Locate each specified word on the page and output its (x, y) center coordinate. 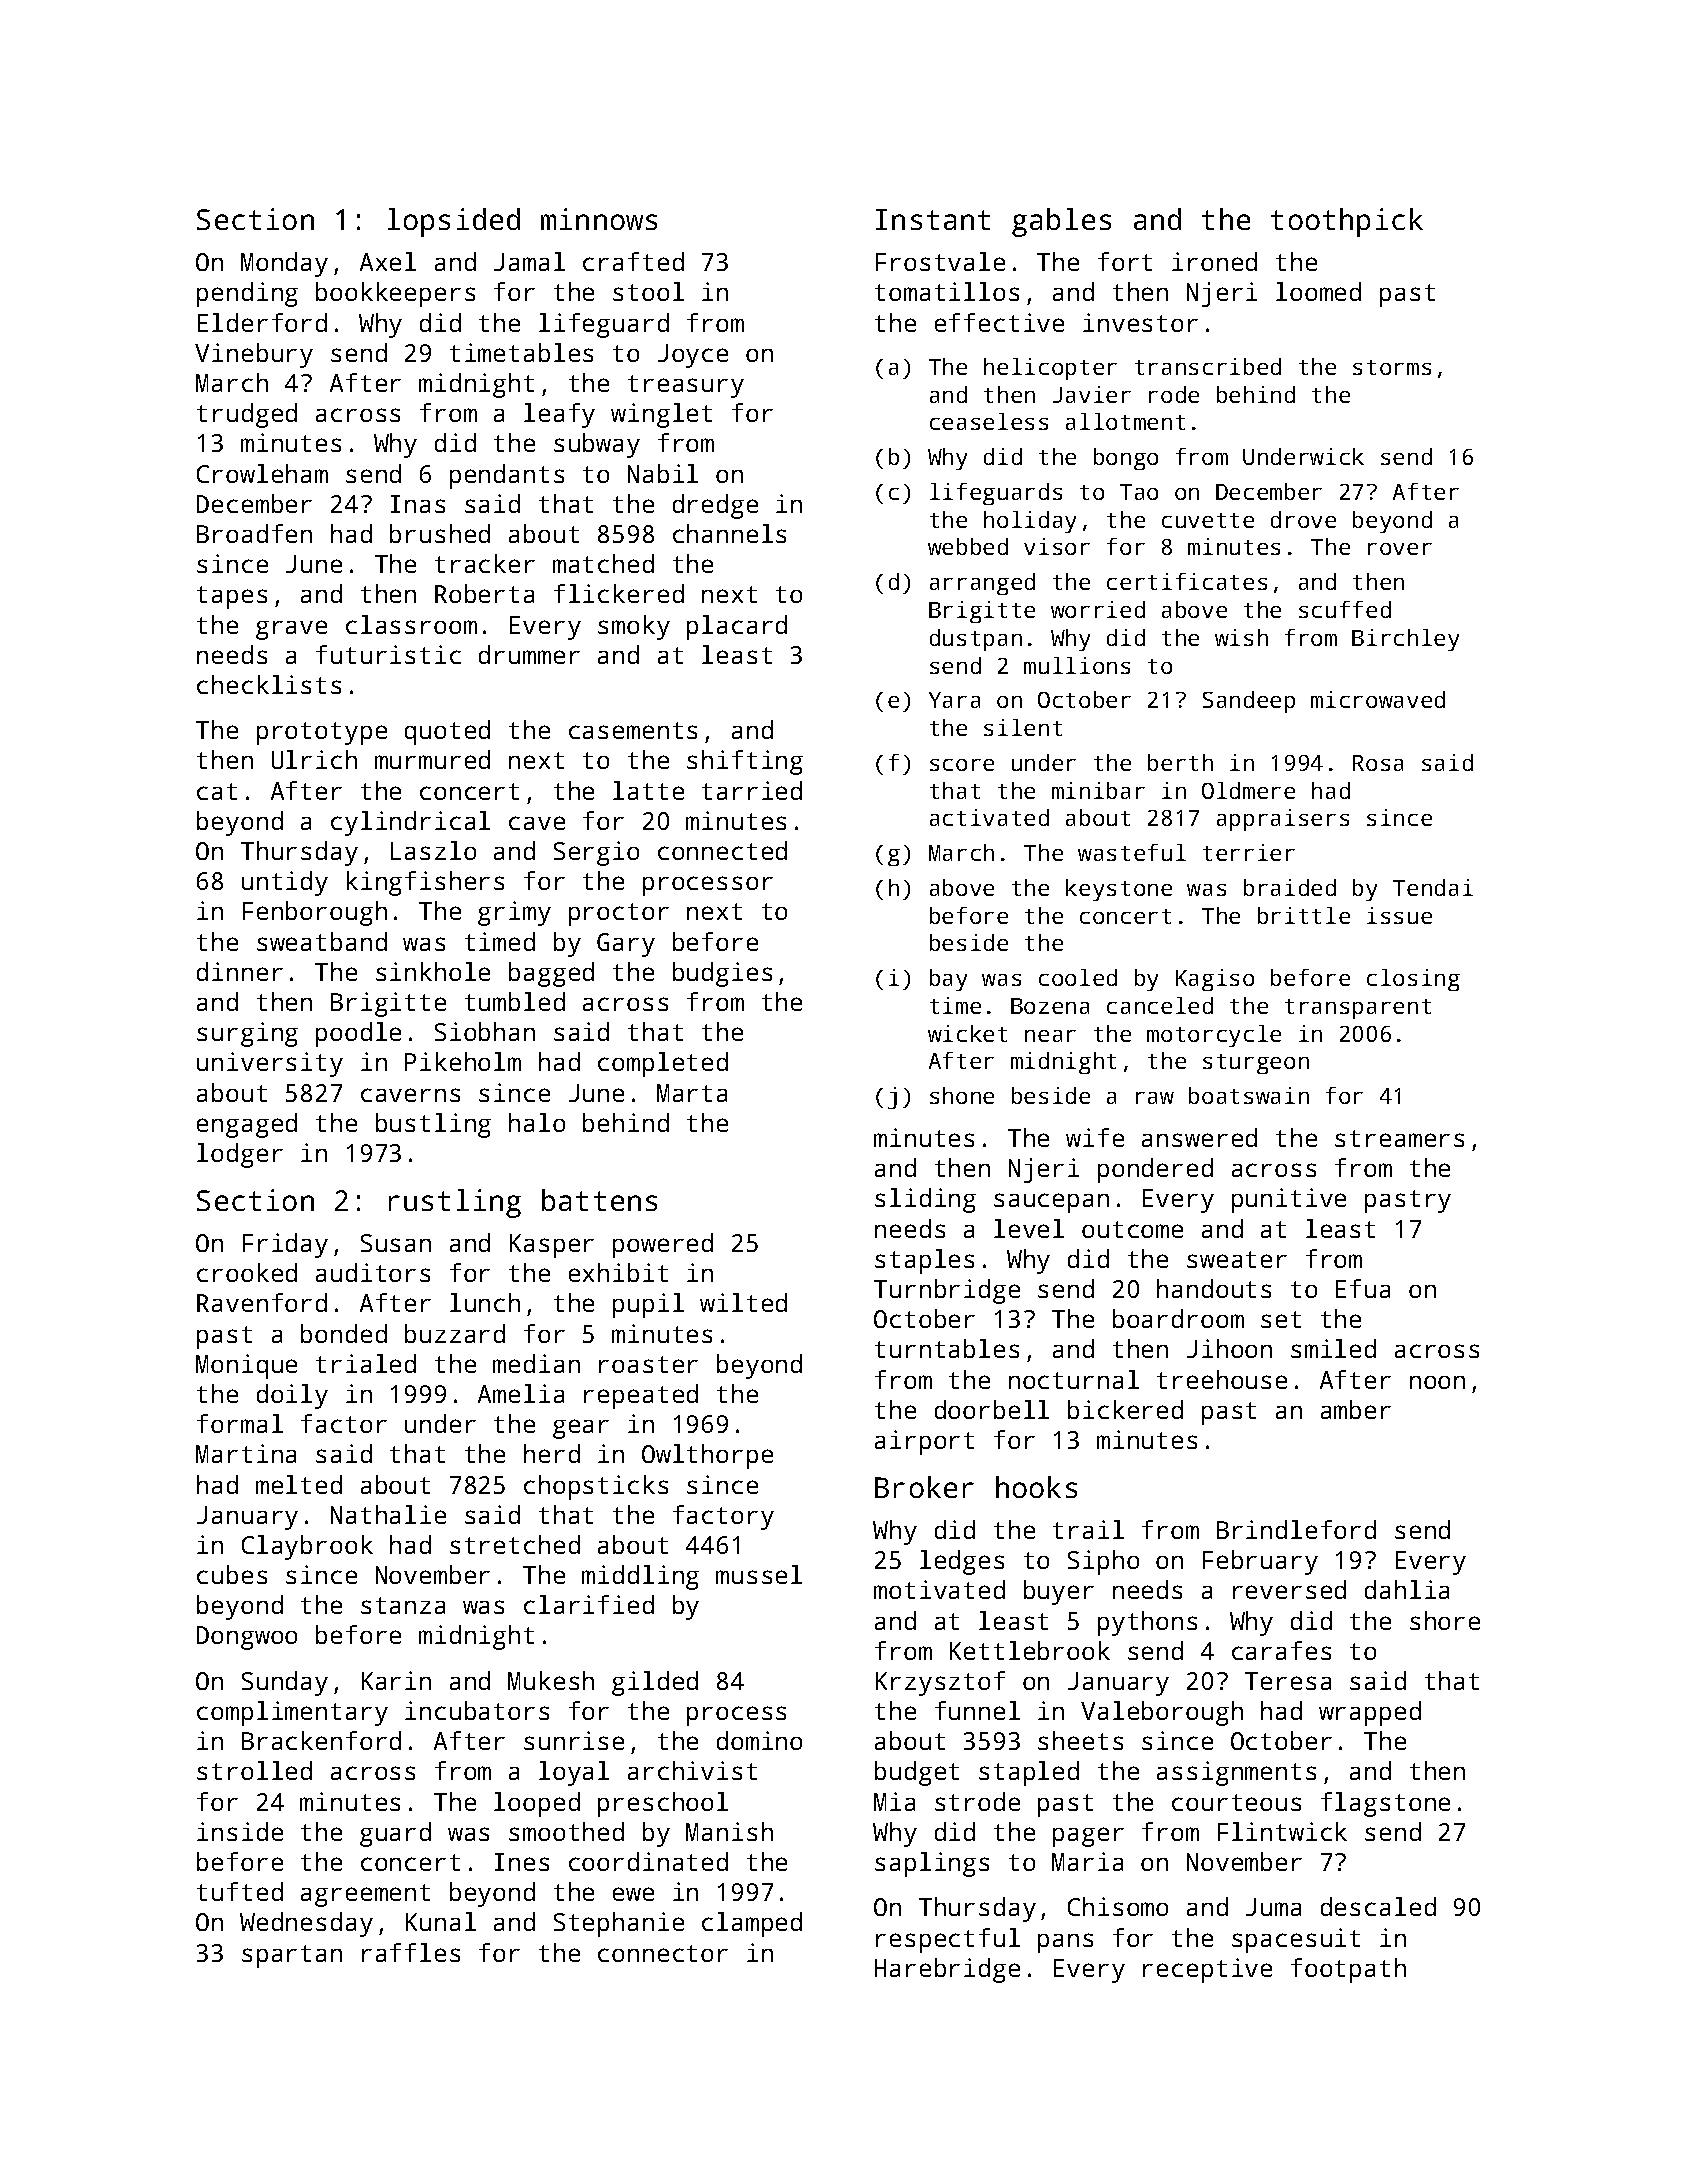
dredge (715, 506)
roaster (648, 1364)
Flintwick (1282, 1831)
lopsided (454, 222)
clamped (752, 1924)
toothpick (1347, 222)
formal (240, 1423)
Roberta (484, 593)
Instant (933, 219)
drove (1303, 519)
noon (1437, 1382)
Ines (522, 1862)
